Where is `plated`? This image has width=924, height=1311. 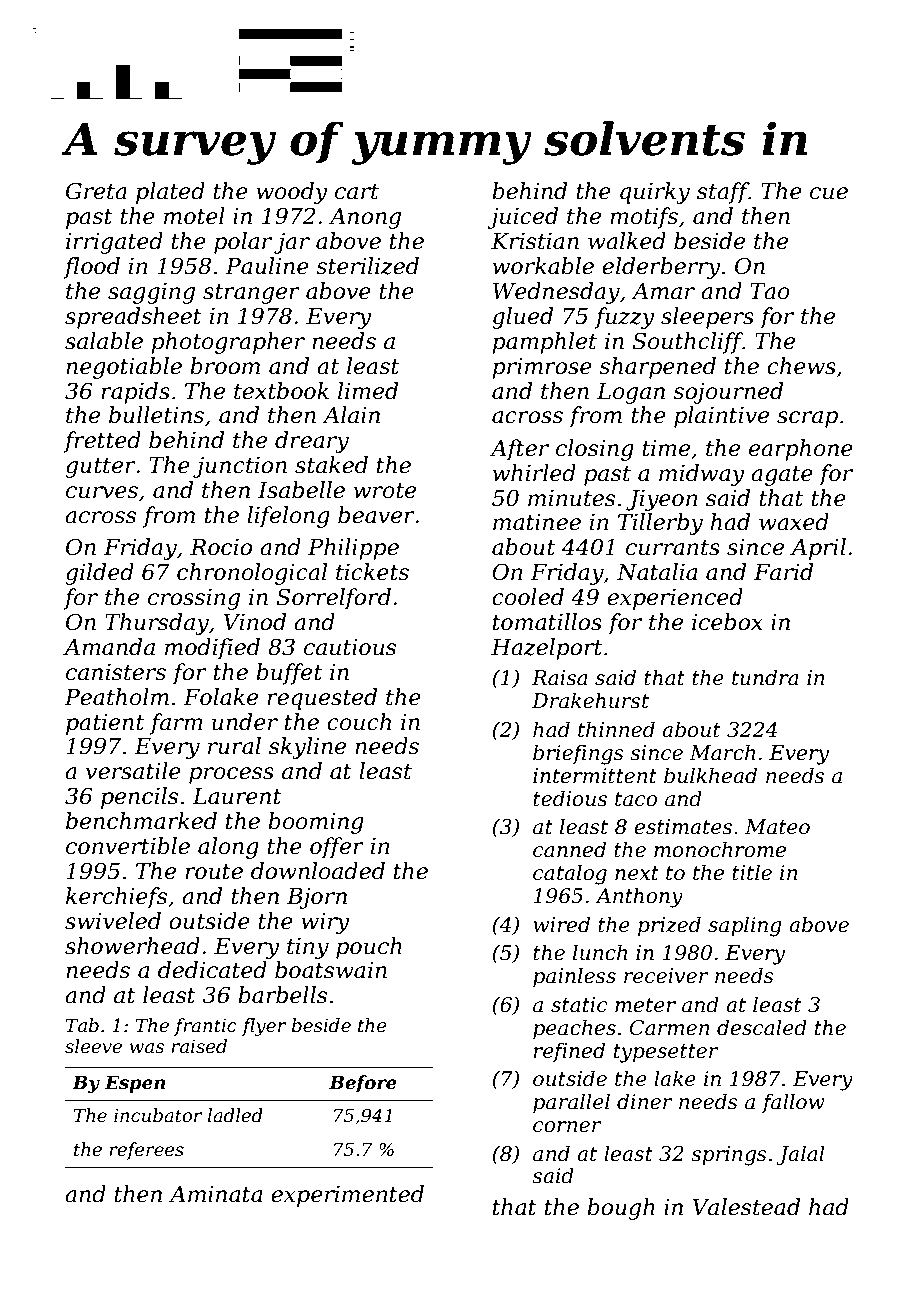
plated is located at coordinates (170, 193).
